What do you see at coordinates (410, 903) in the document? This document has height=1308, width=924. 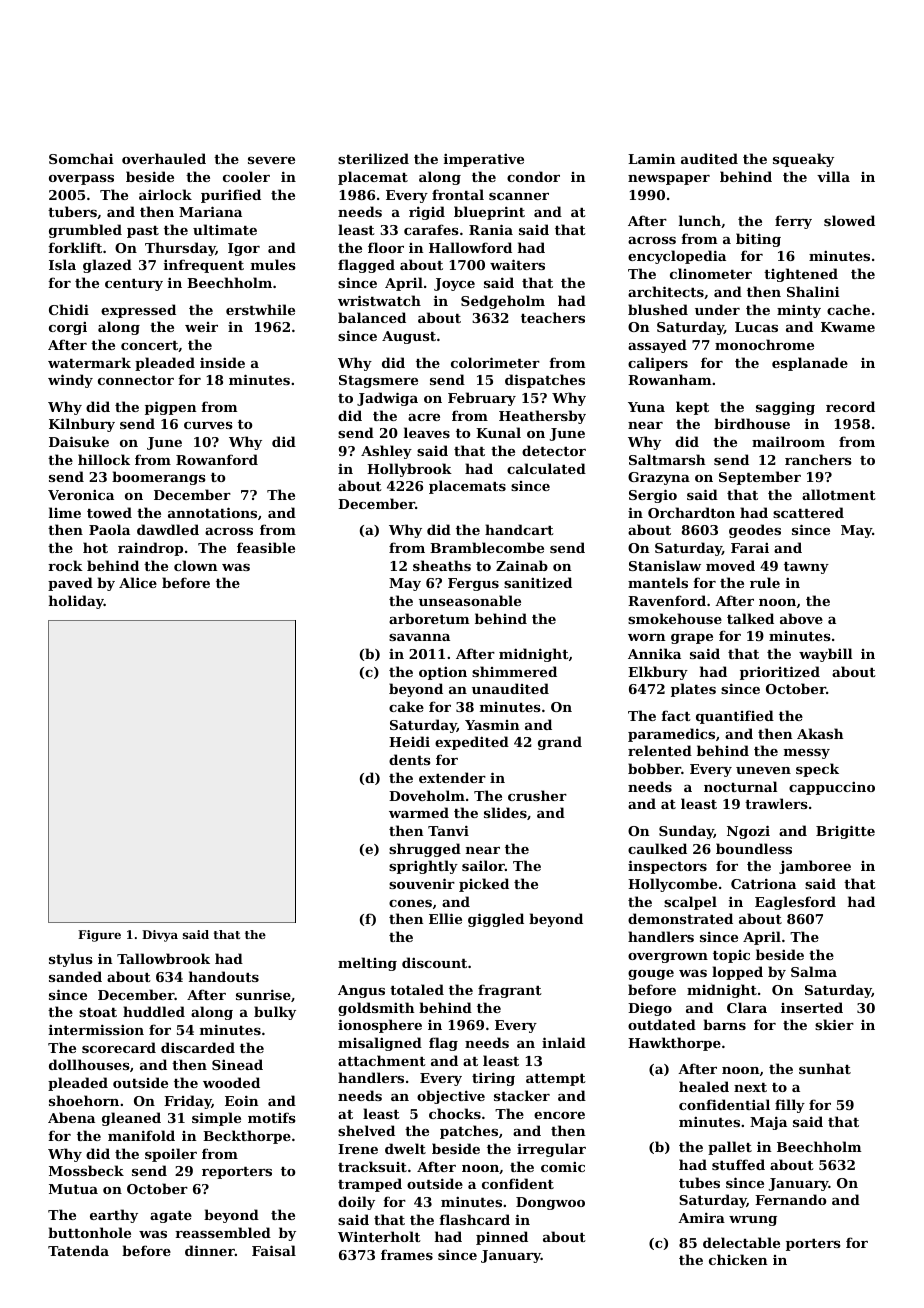 I see `cones` at bounding box center [410, 903].
